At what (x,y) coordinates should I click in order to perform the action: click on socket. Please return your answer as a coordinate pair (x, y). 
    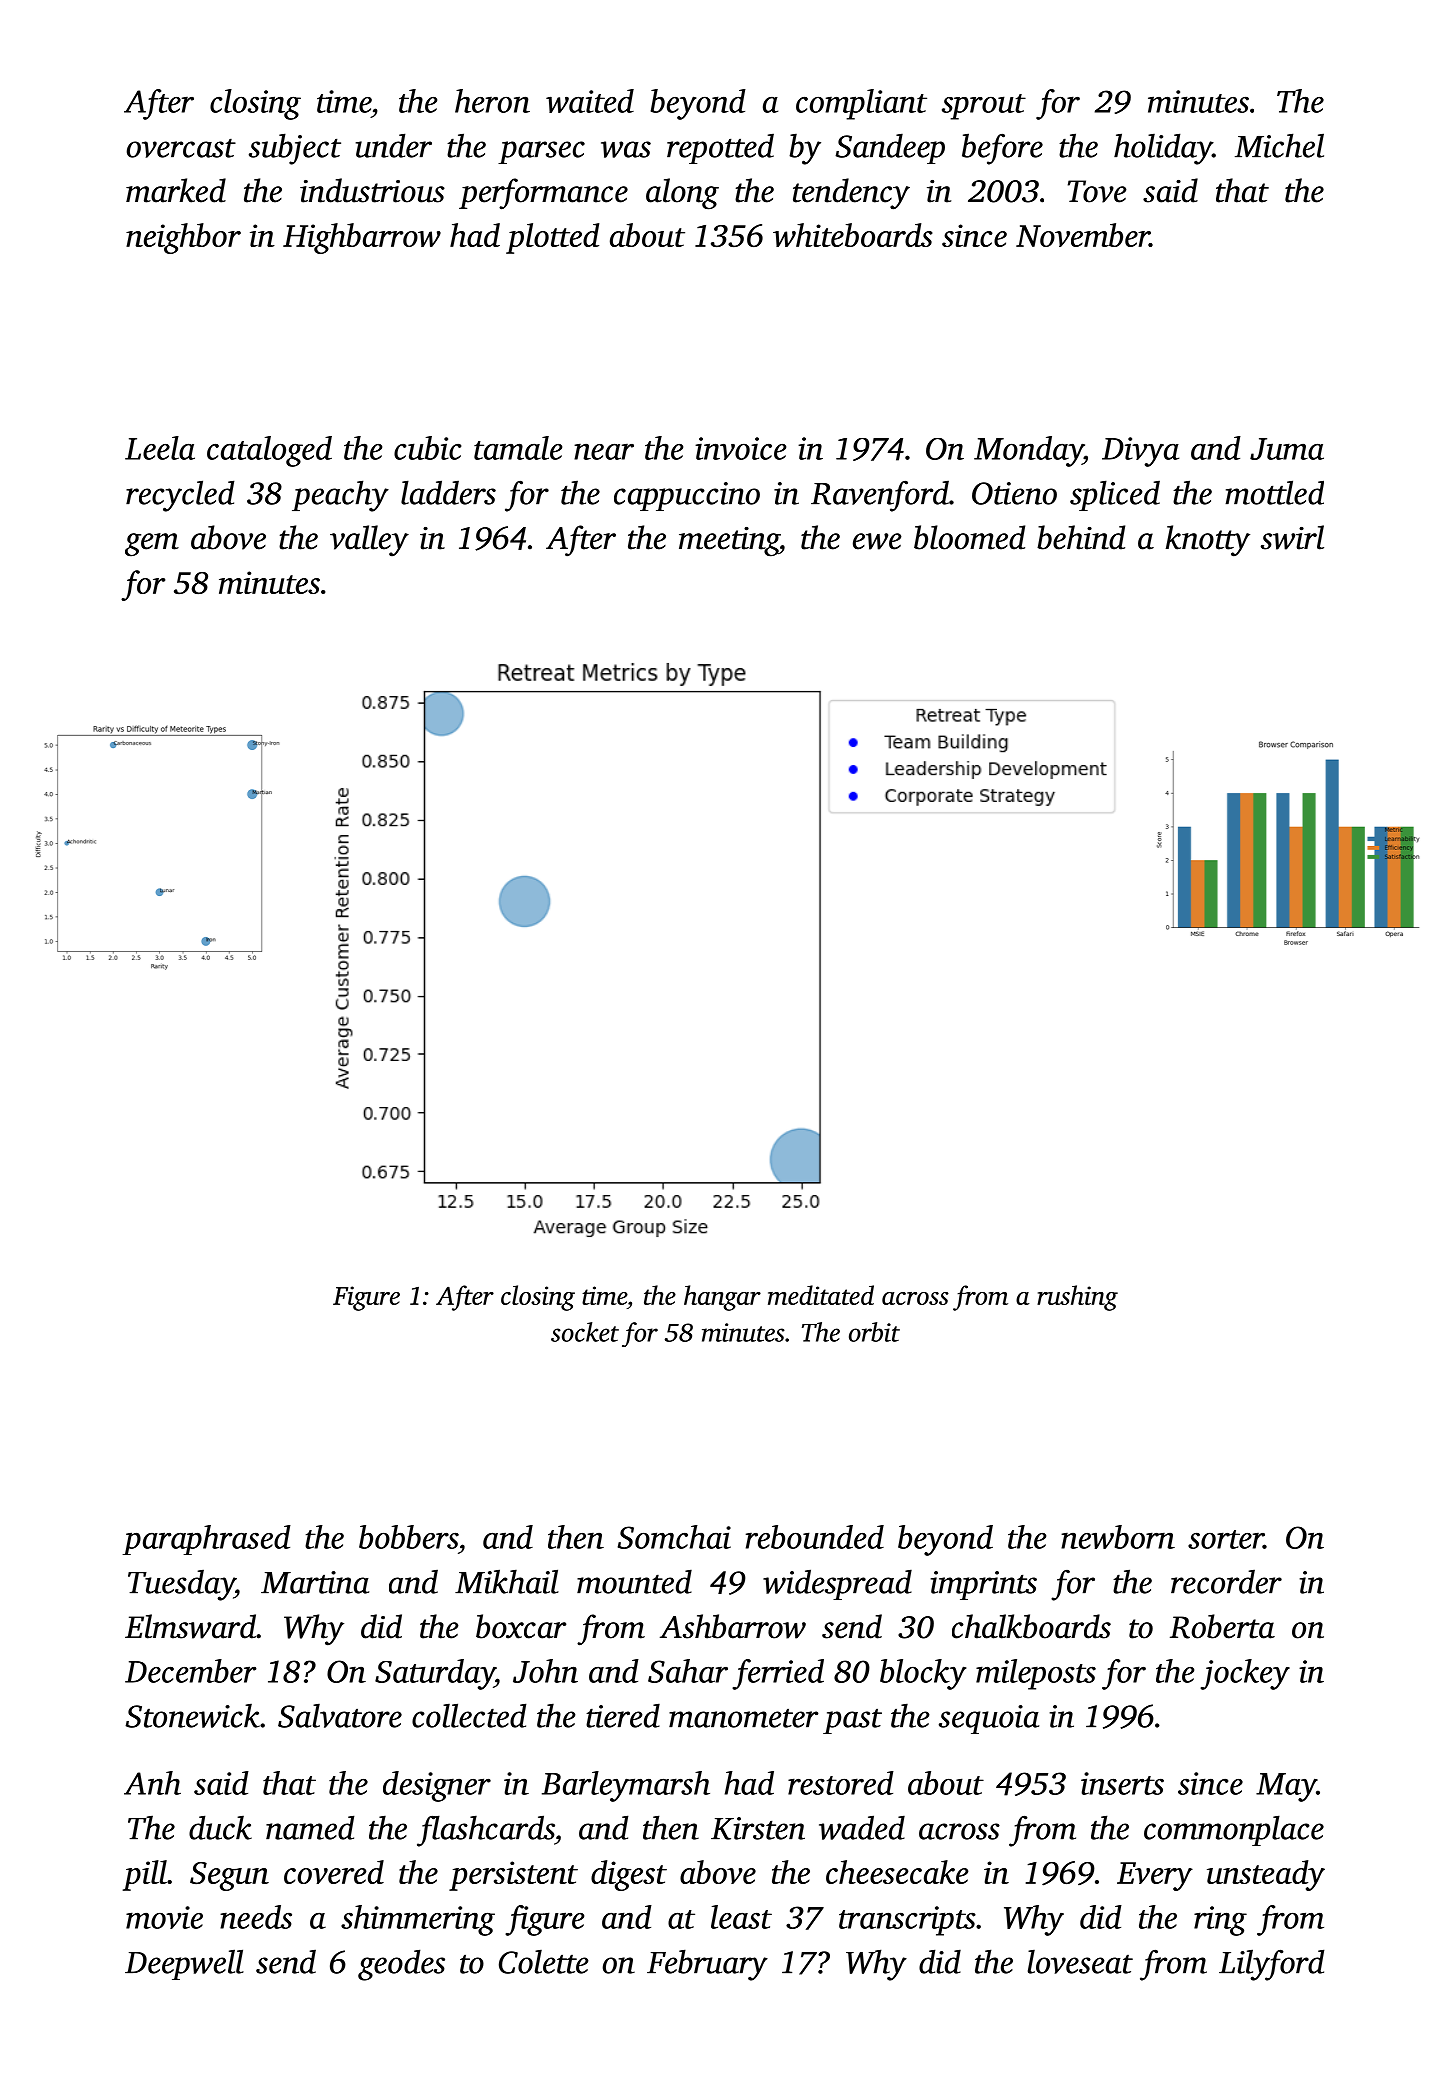
    Looking at the image, I should click on (585, 1332).
